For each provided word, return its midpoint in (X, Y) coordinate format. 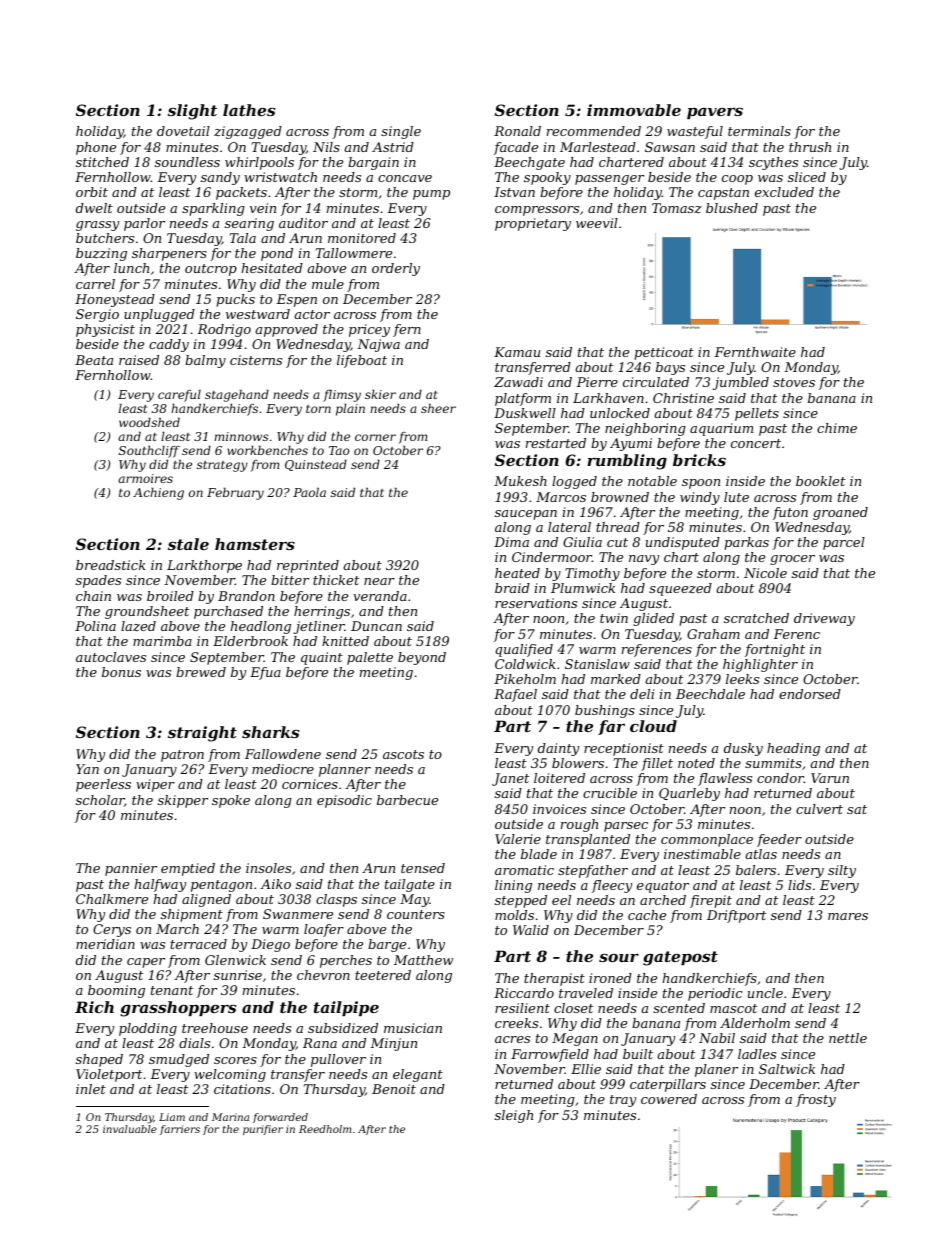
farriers (180, 1130)
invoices (559, 809)
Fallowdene (283, 754)
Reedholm (325, 1129)
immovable (634, 110)
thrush (810, 147)
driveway (824, 619)
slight (192, 112)
